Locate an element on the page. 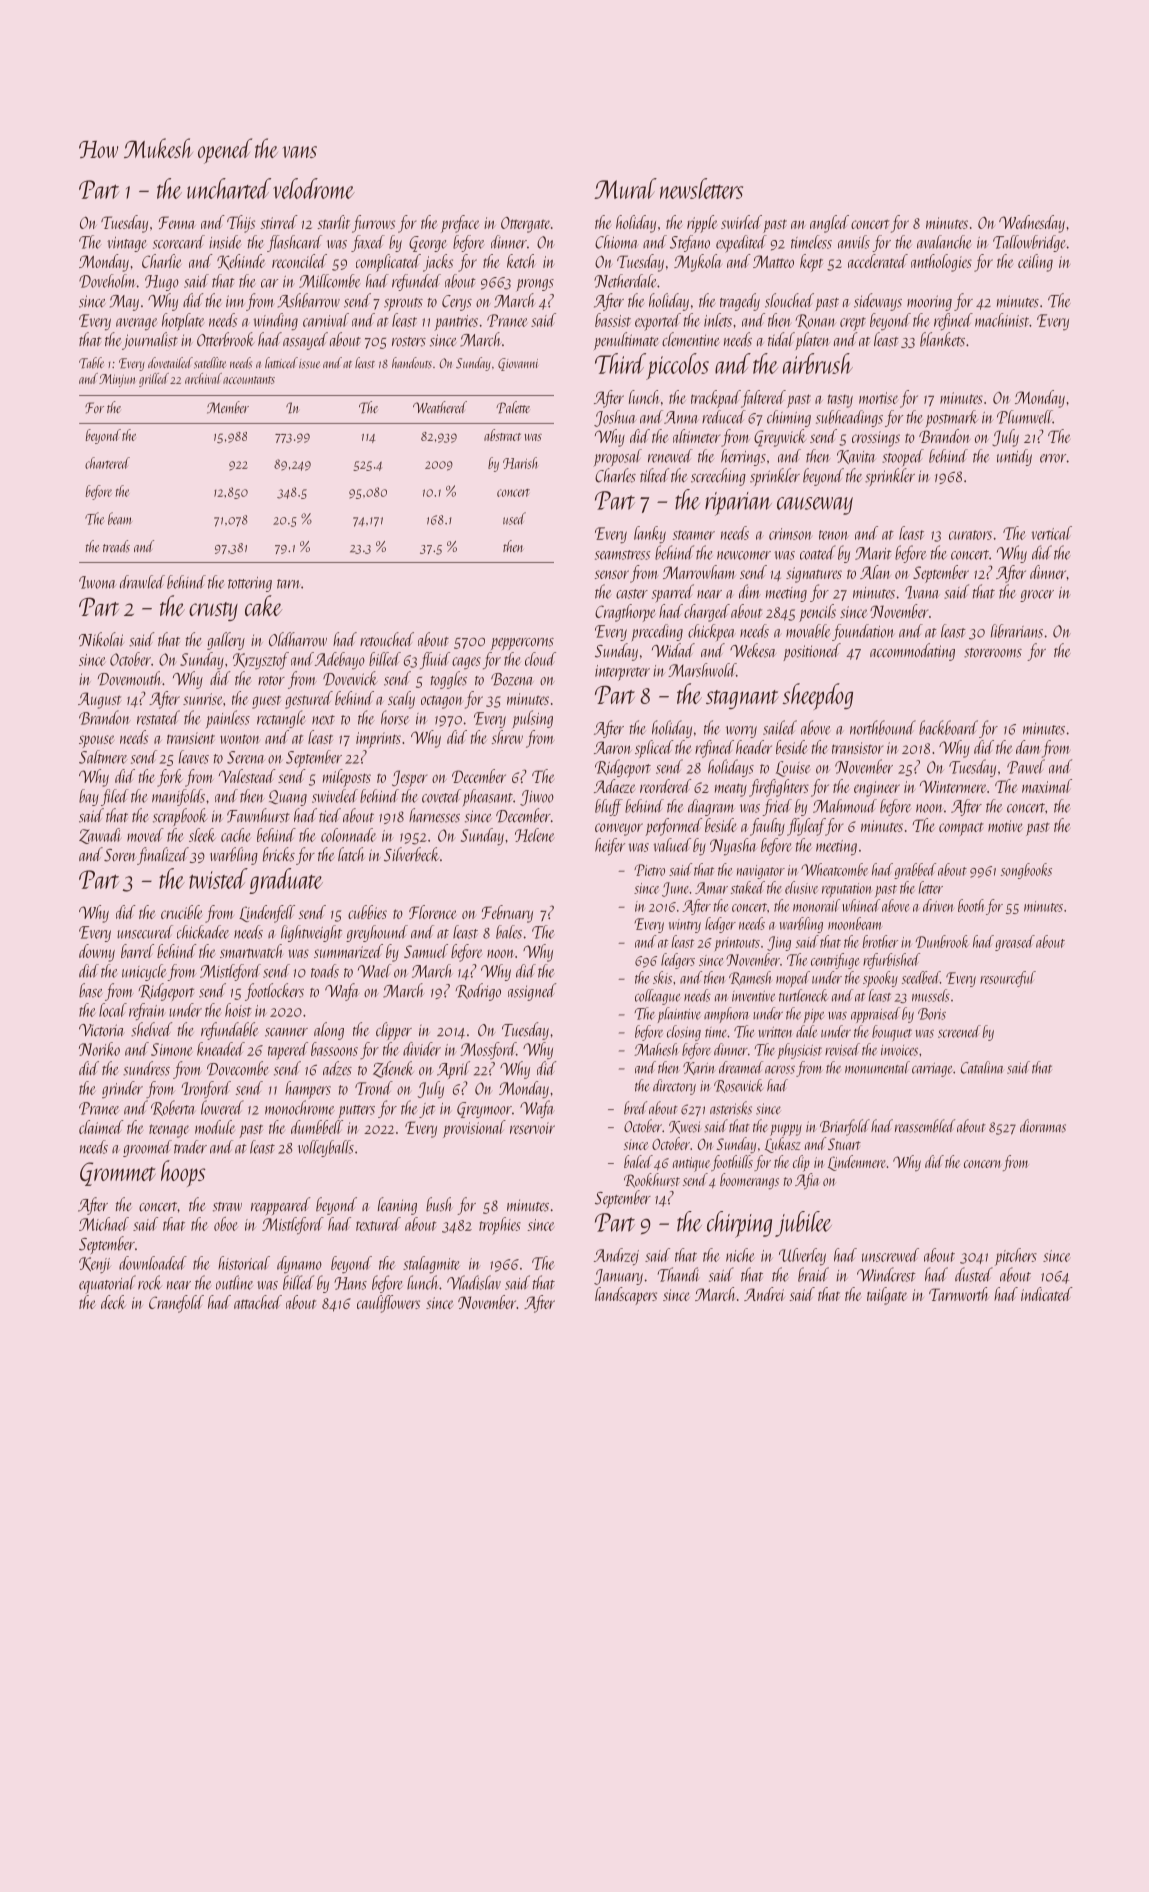 The width and height of the page is (1149, 1892). landscapers is located at coordinates (626, 1296).
